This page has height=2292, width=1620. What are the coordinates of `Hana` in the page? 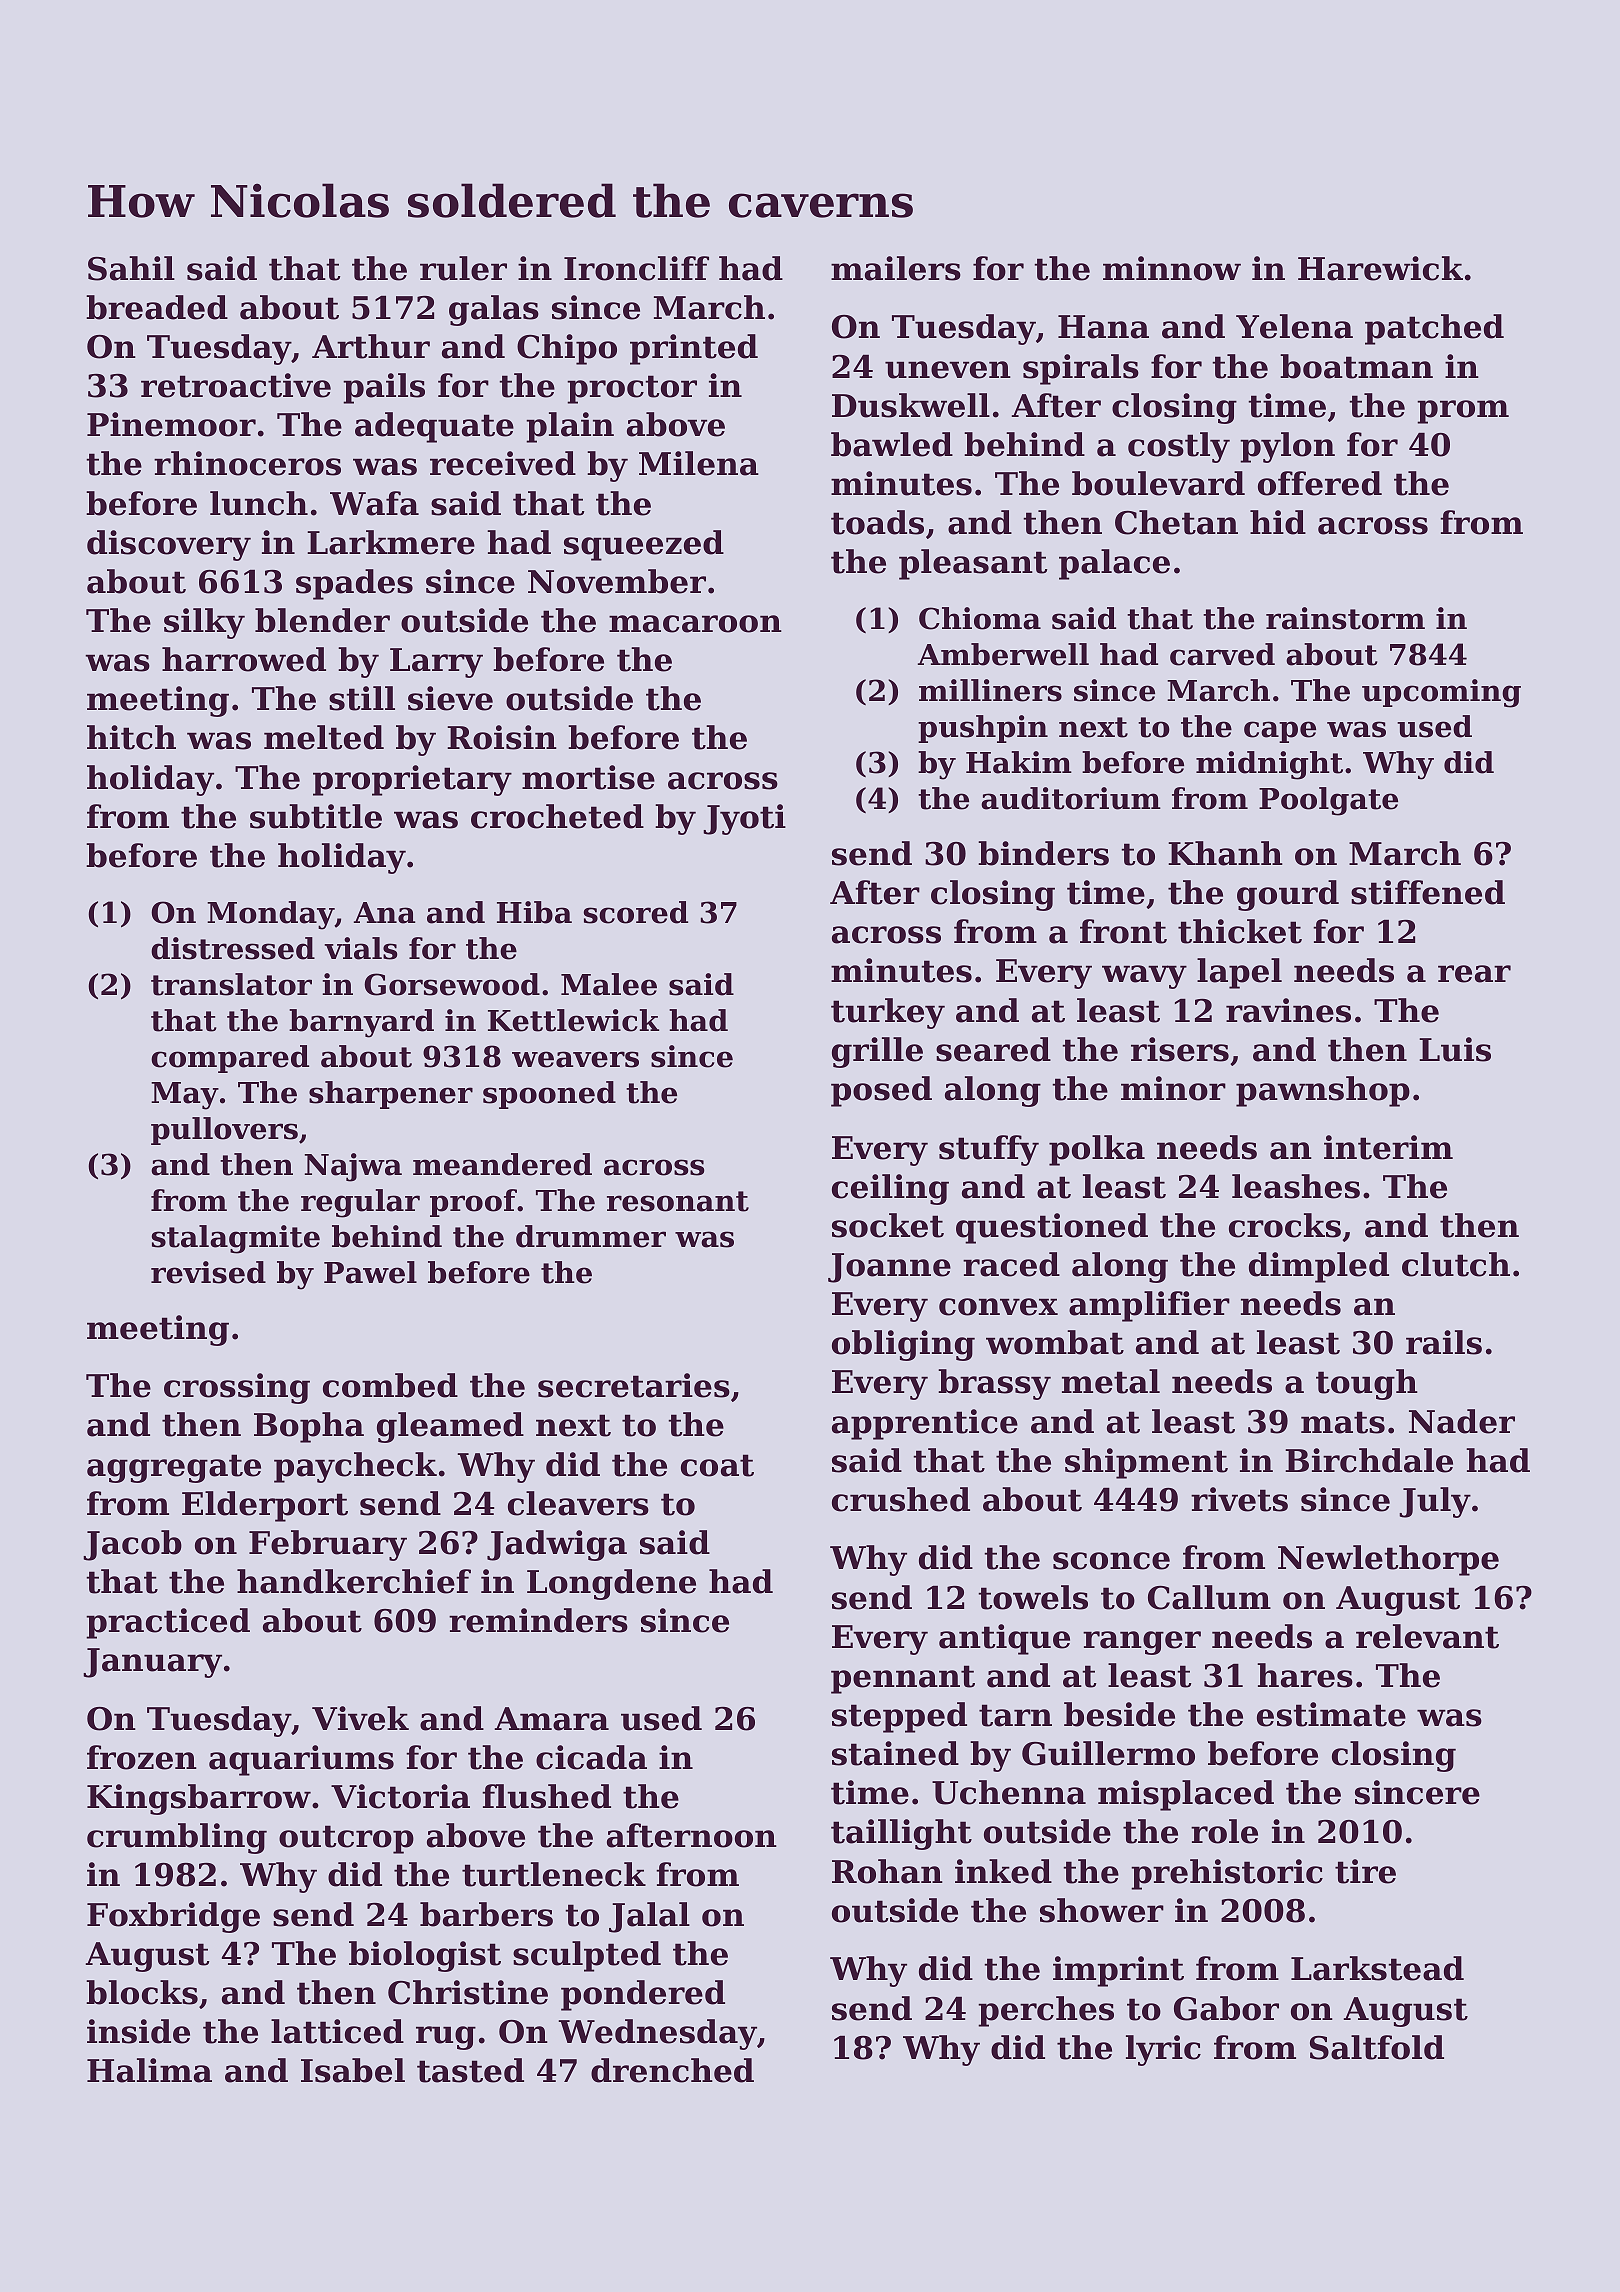 It's located at (1103, 327).
